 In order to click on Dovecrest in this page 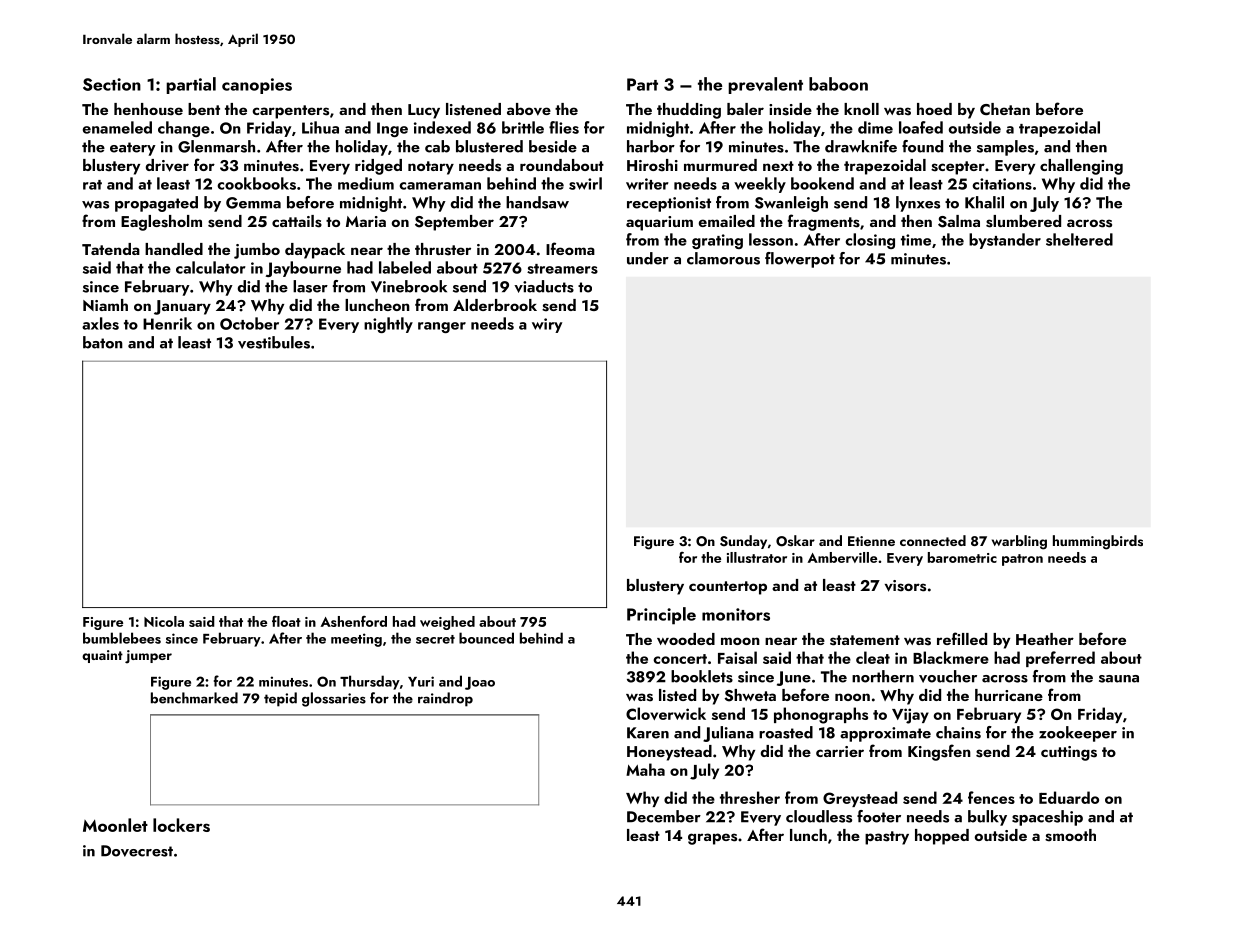, I will do `click(137, 851)`.
